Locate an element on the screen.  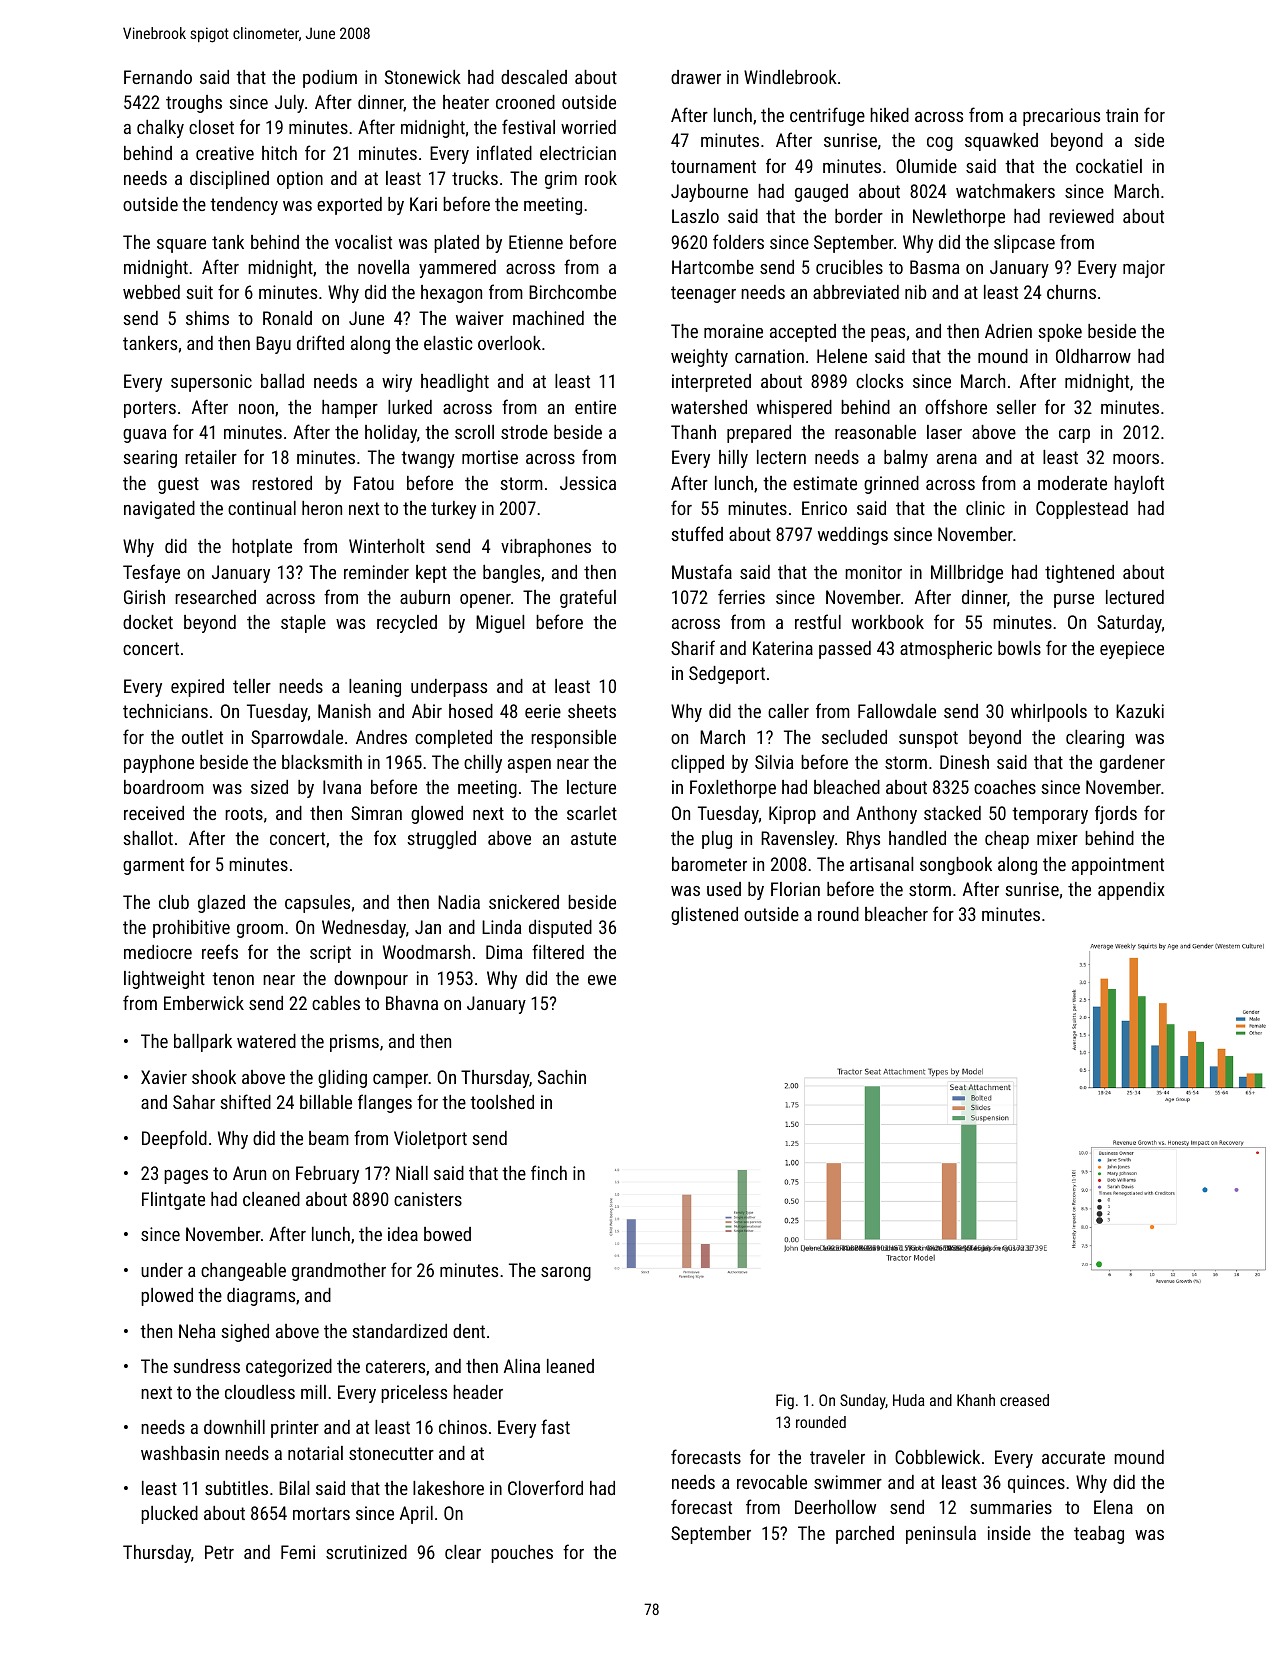
stonecutter is located at coordinates (391, 1453).
